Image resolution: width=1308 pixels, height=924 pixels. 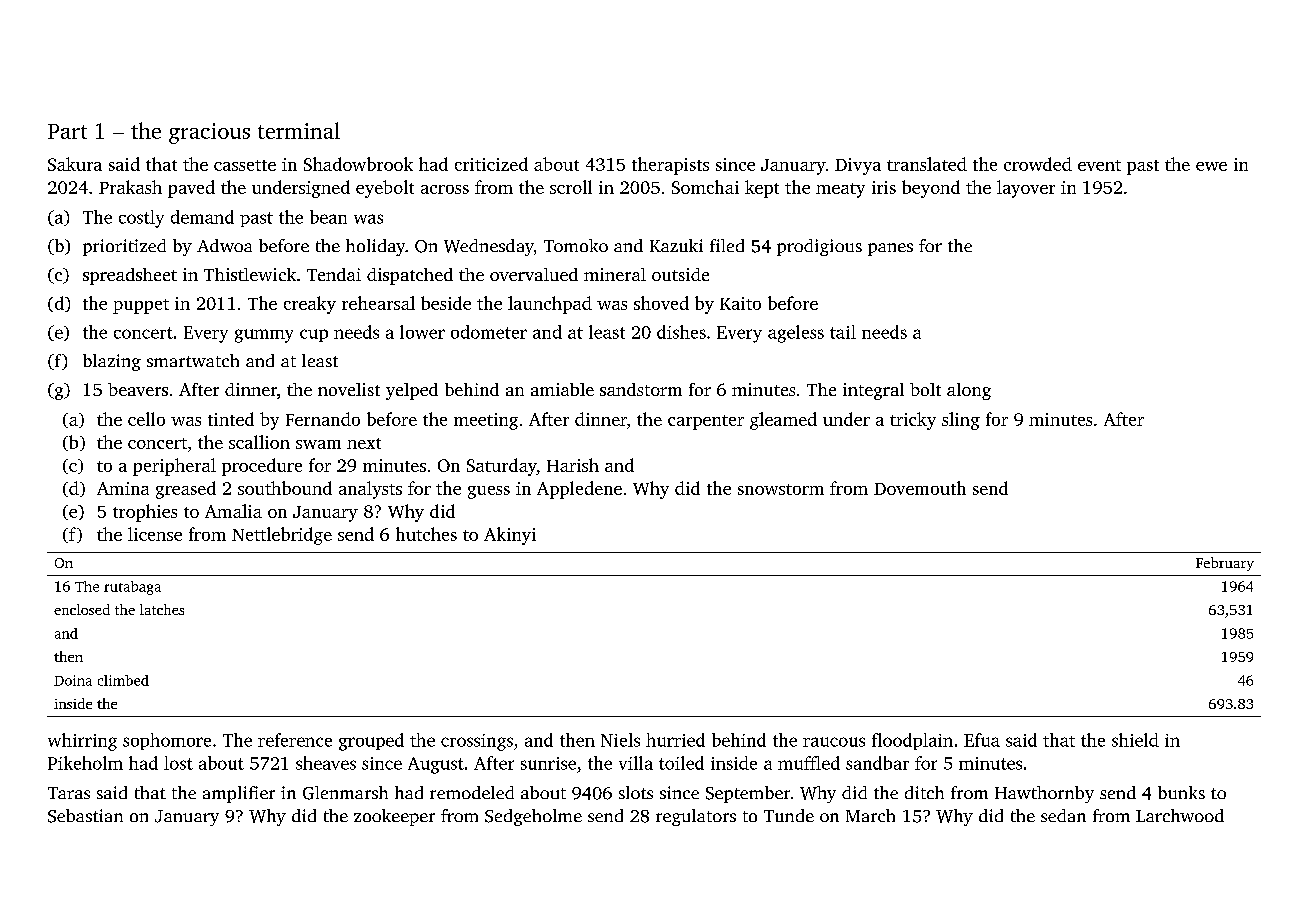 I want to click on February, so click(x=1225, y=564).
